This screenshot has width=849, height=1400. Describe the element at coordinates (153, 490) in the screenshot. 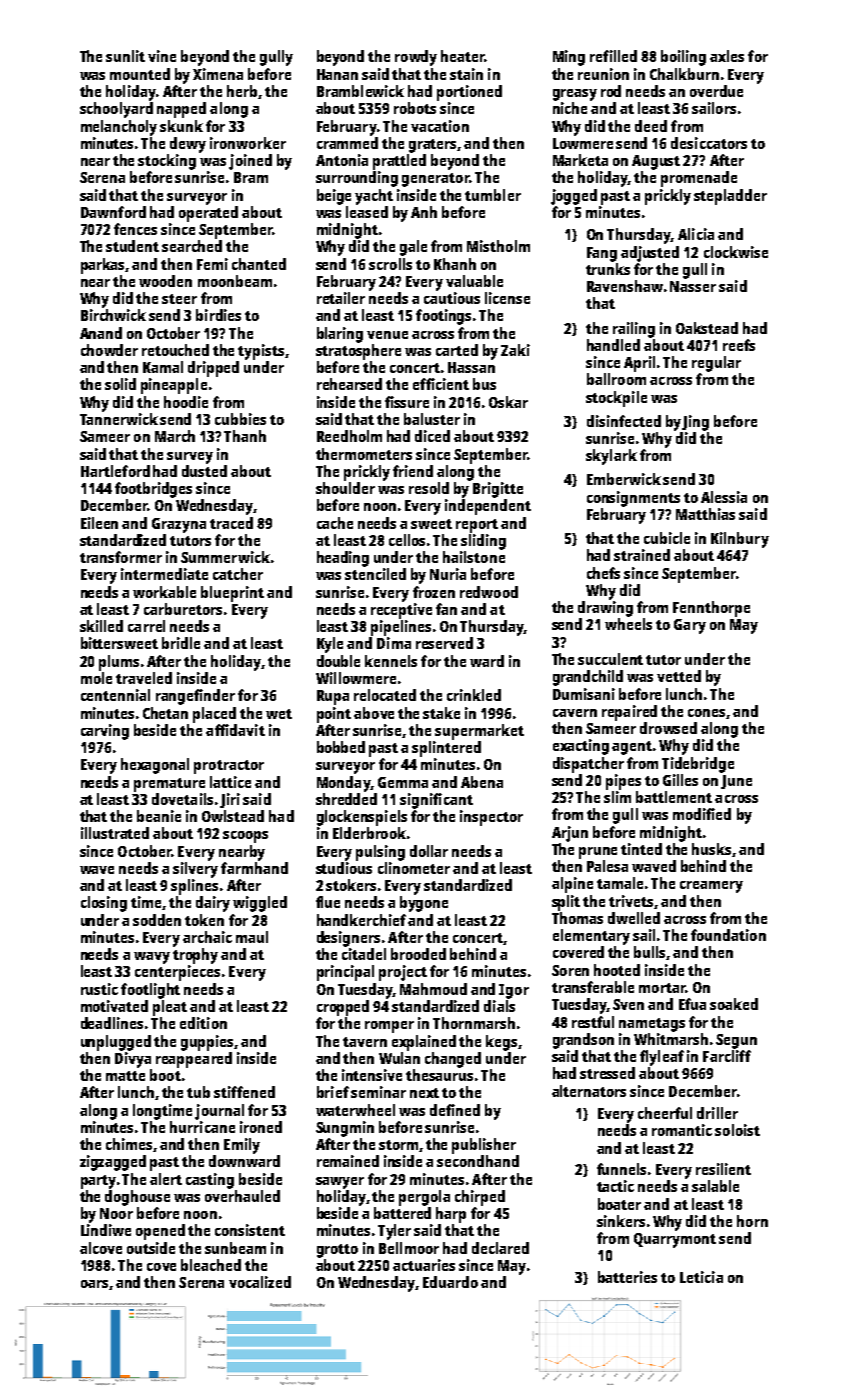

I see `footbridges` at that location.
